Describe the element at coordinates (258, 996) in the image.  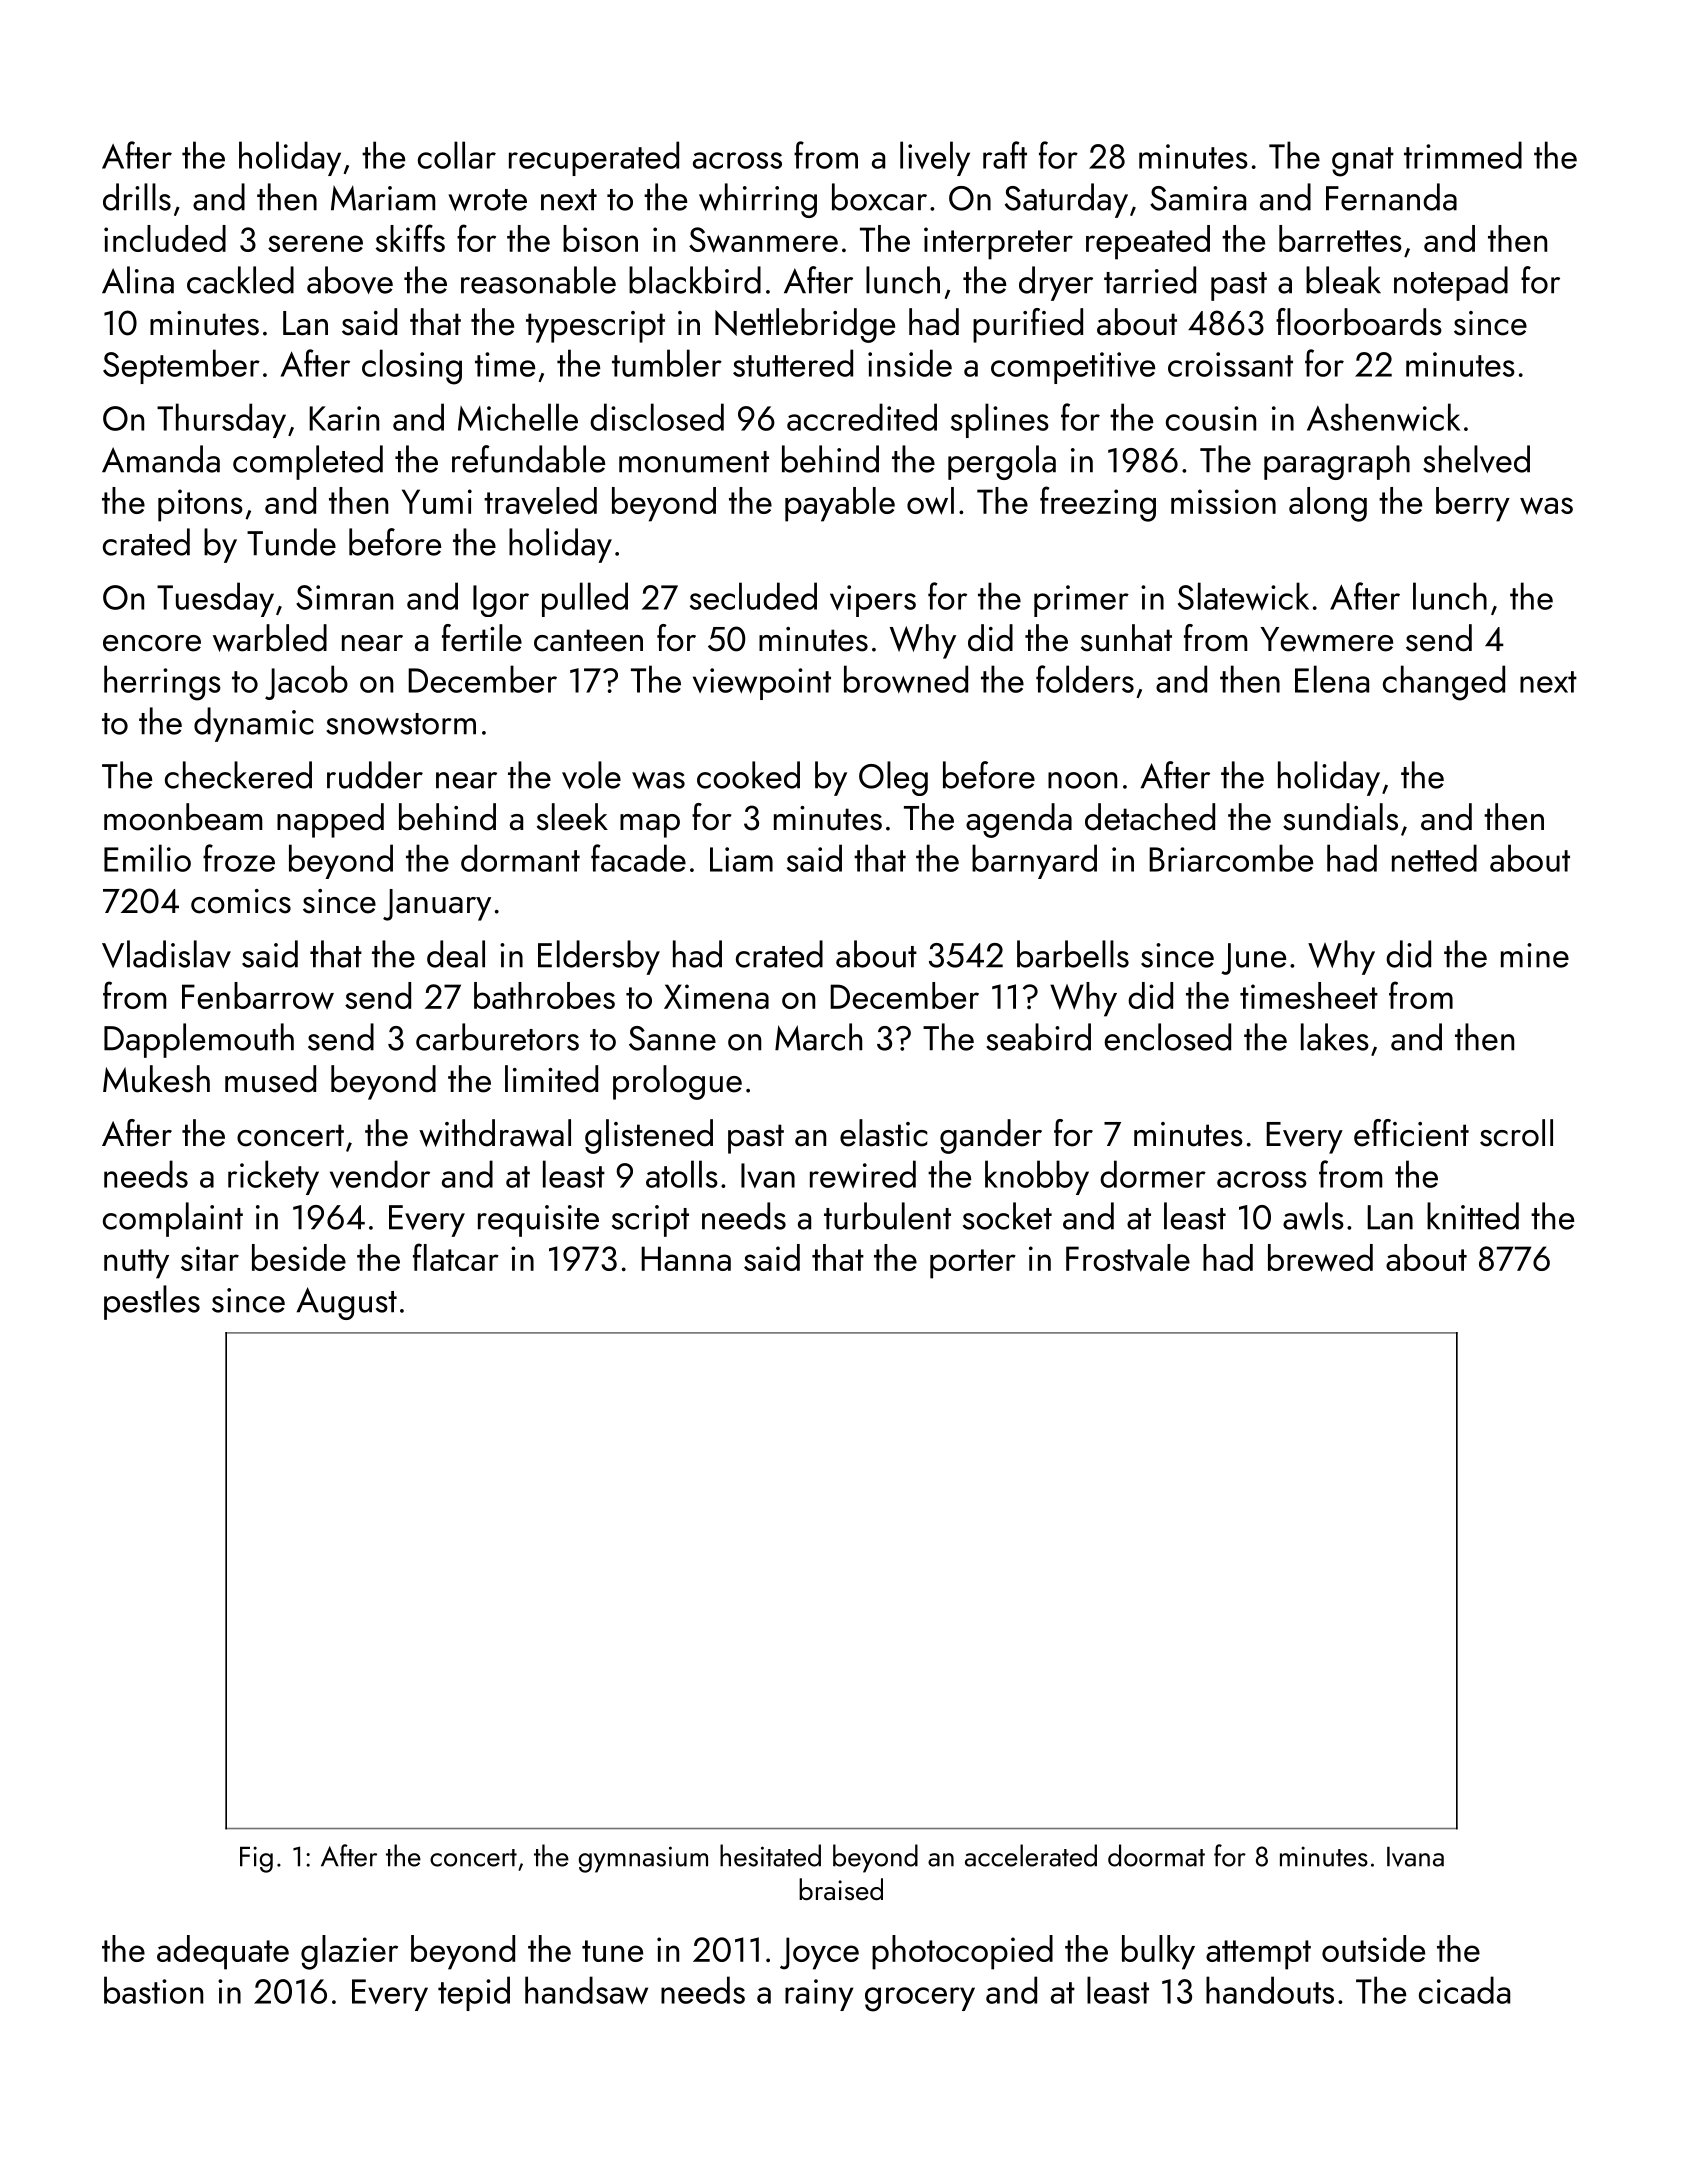
I see `Fenbarrow` at that location.
